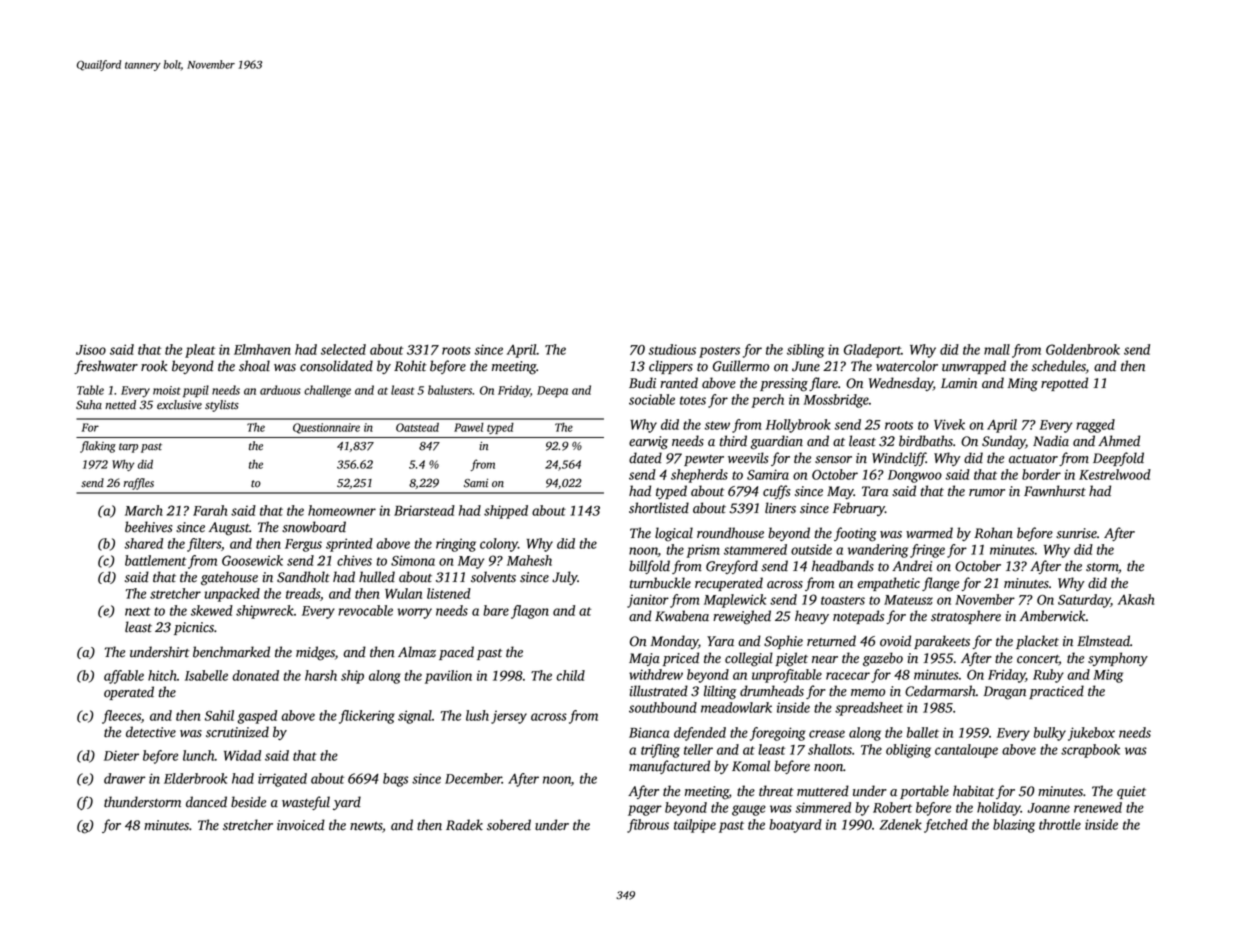 The width and height of the page is (1233, 952). I want to click on invoiced, so click(301, 825).
